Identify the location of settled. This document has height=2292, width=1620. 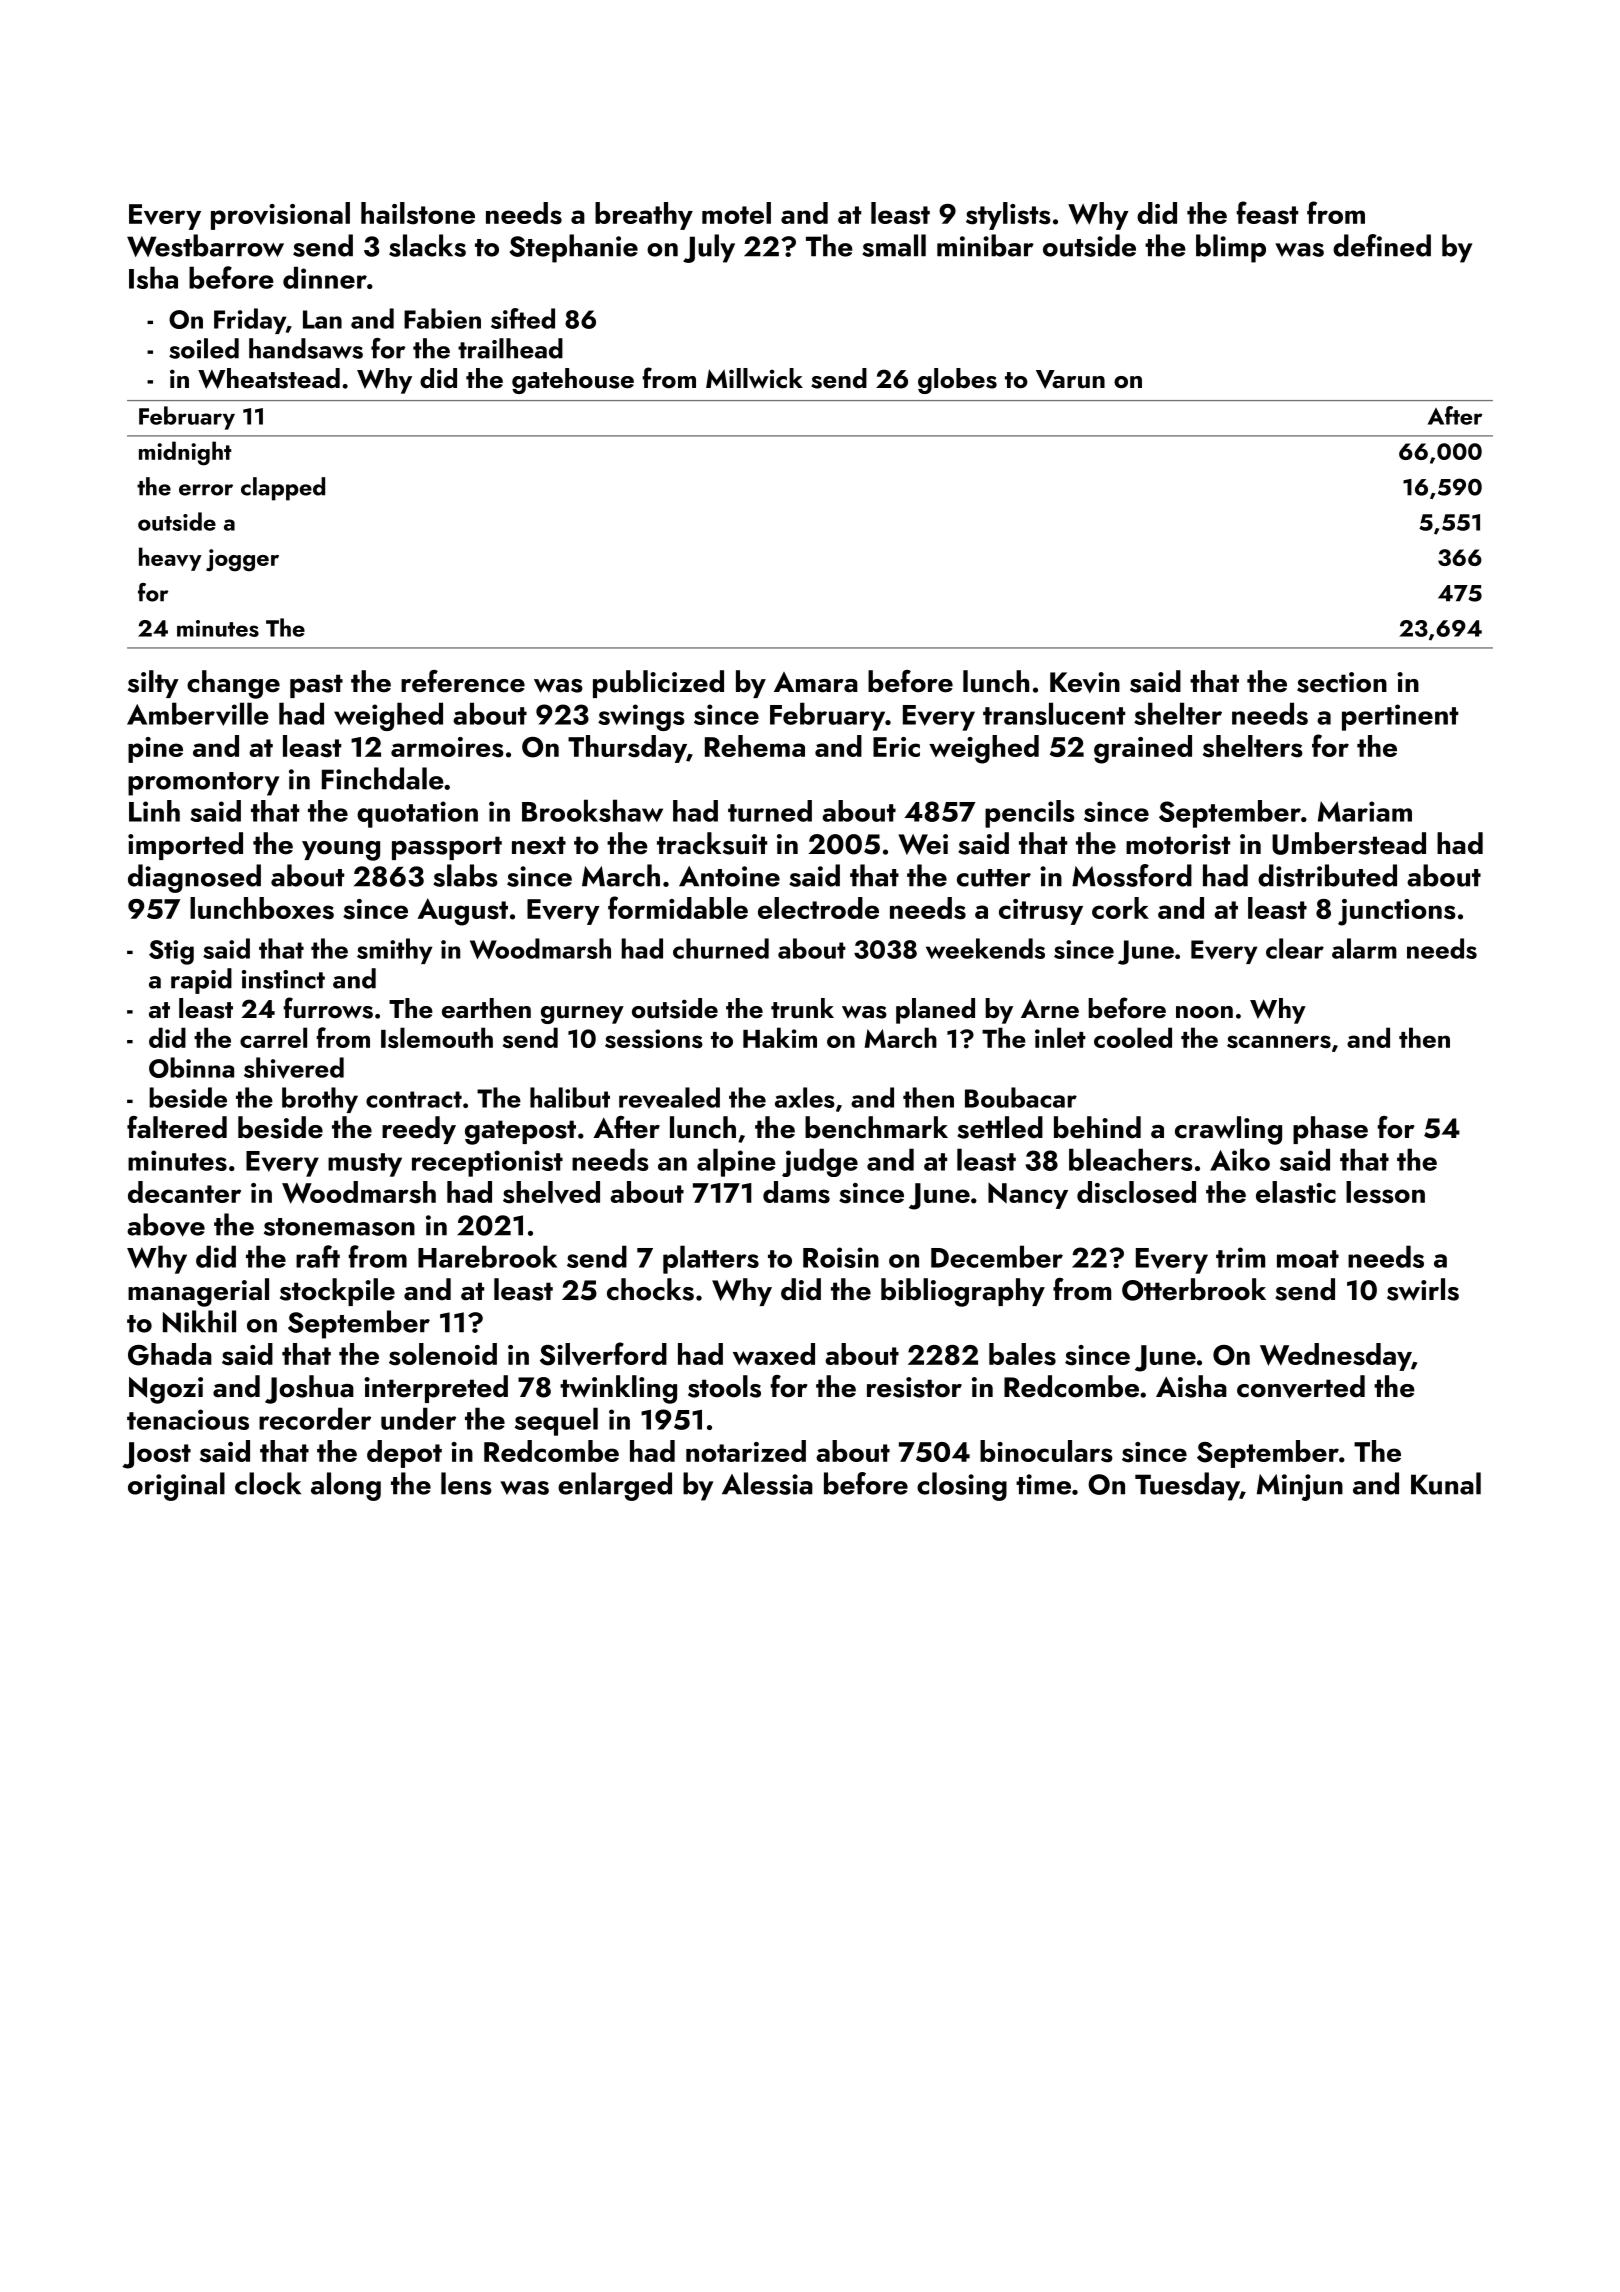
(1000, 1127).
